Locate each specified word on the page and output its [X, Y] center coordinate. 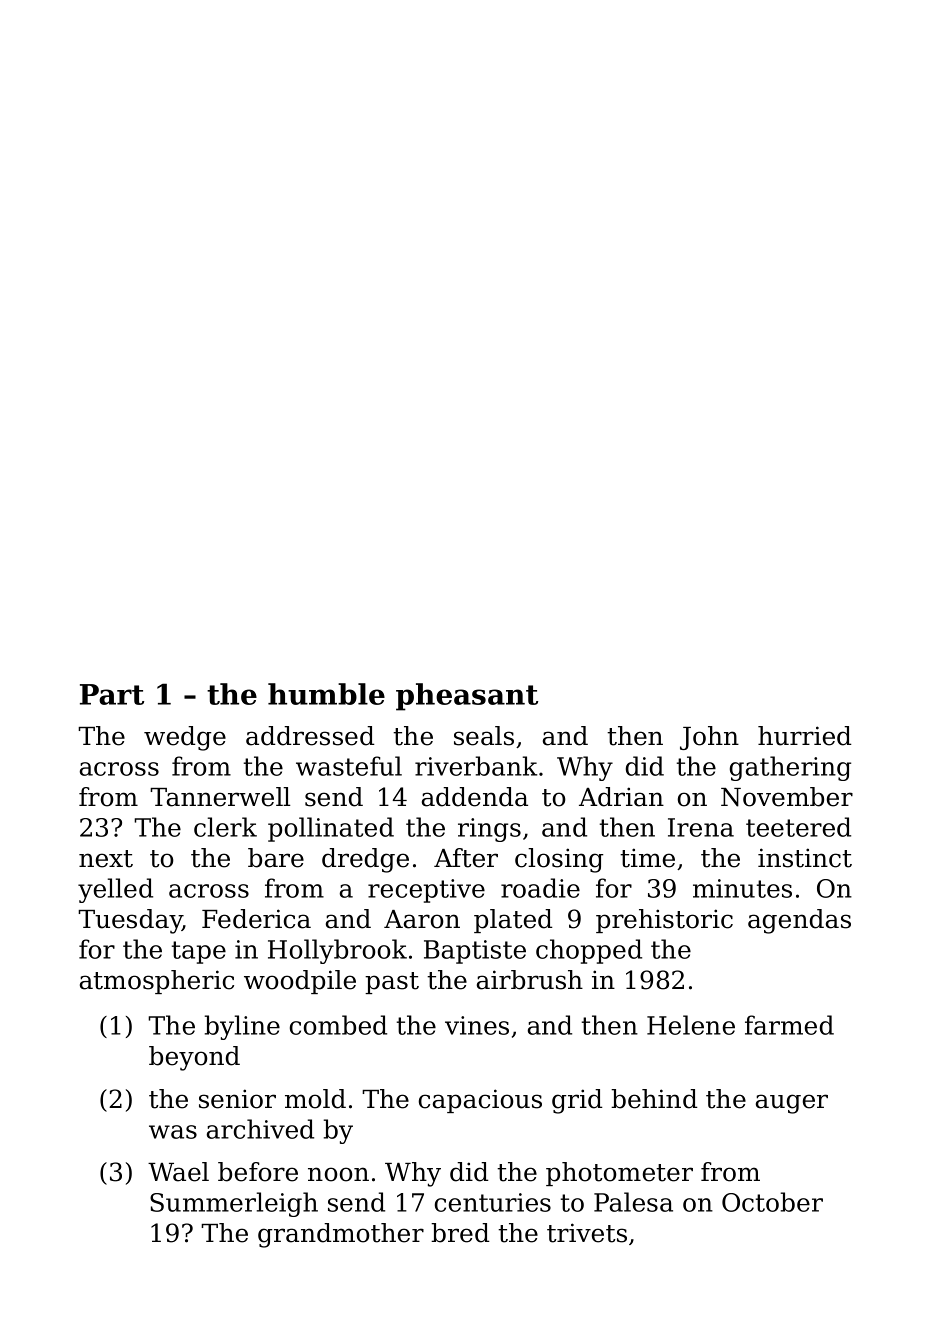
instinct [805, 858]
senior [237, 1099]
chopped [589, 951]
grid [577, 1101]
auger [792, 1104]
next [106, 859]
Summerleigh [234, 1204]
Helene [691, 1025]
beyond [194, 1058]
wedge [185, 738]
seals [484, 736]
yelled [115, 890]
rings [489, 830]
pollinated [331, 829]
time [647, 858]
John [709, 738]
